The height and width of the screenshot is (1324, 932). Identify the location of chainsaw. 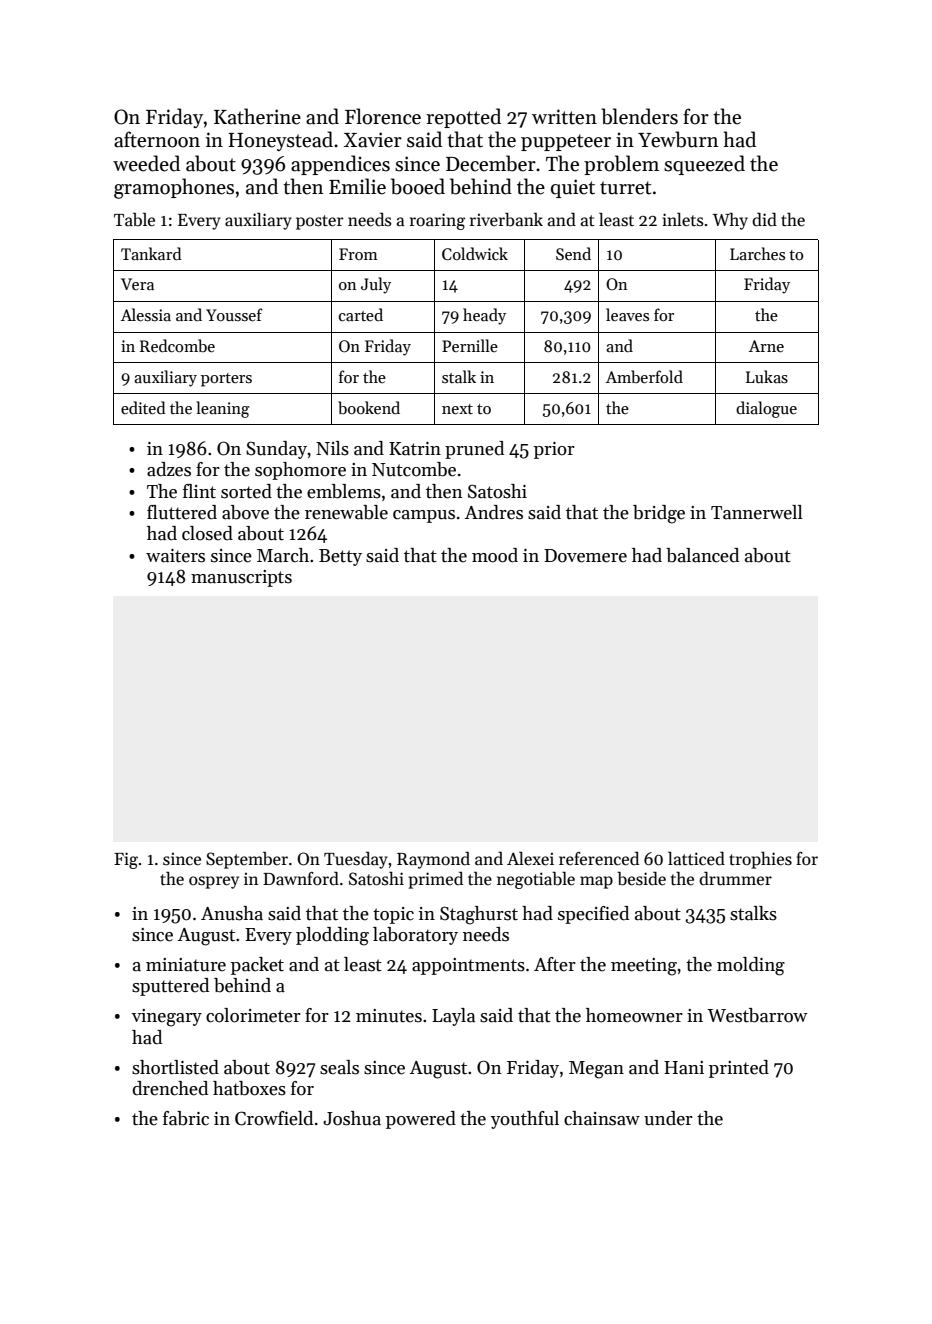
(602, 1118).
